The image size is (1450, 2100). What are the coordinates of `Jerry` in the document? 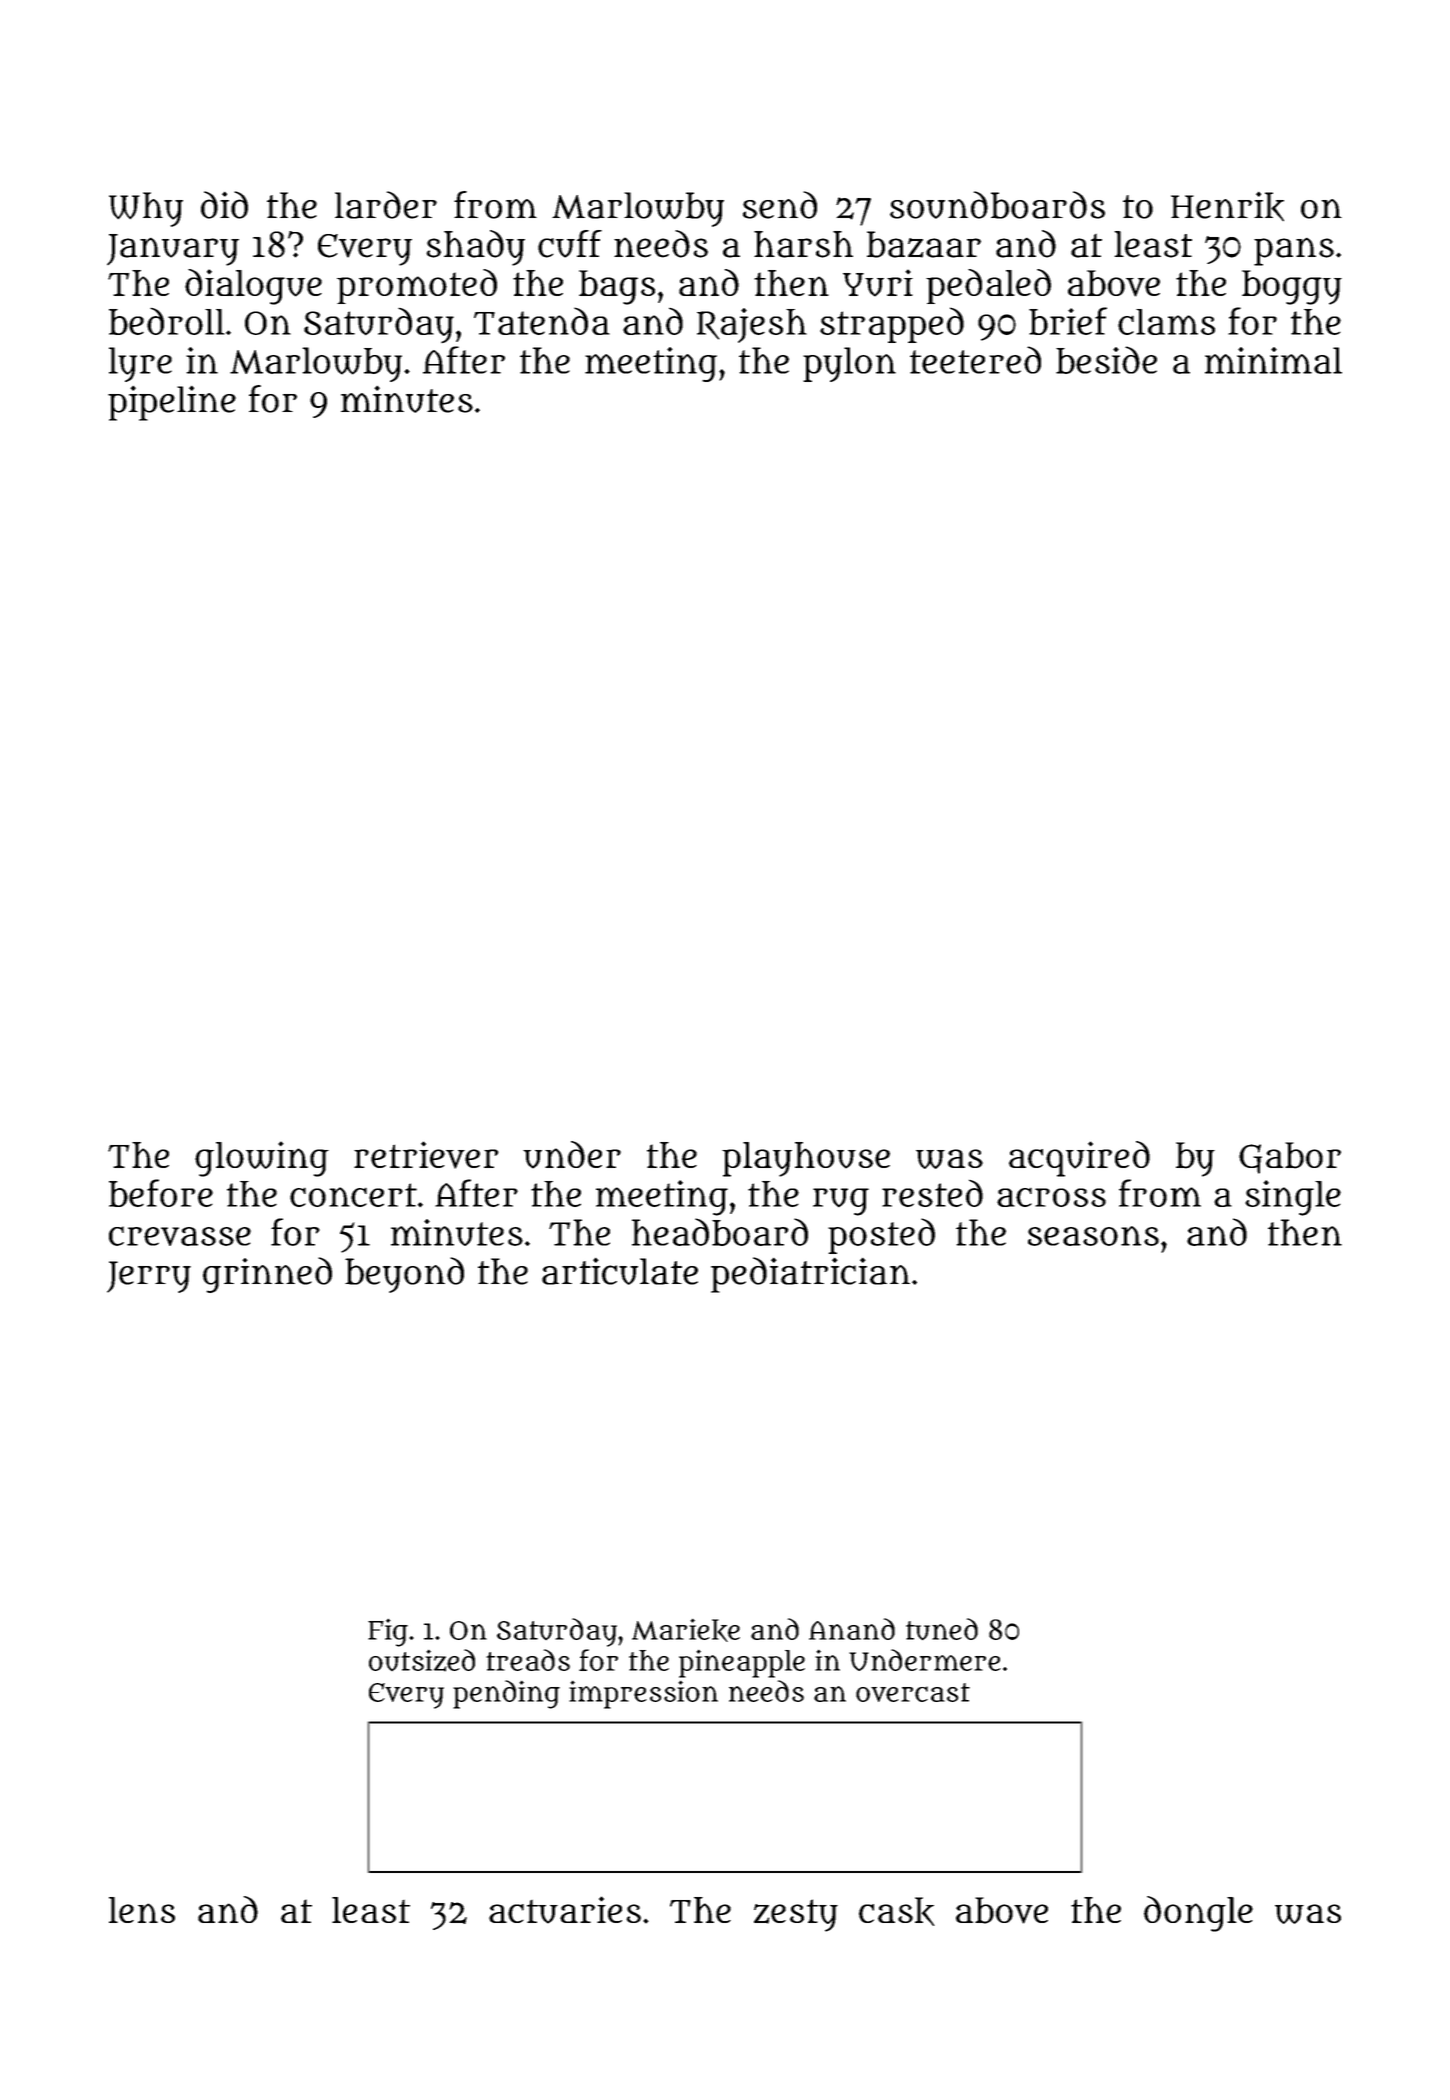 It's located at (149, 1277).
